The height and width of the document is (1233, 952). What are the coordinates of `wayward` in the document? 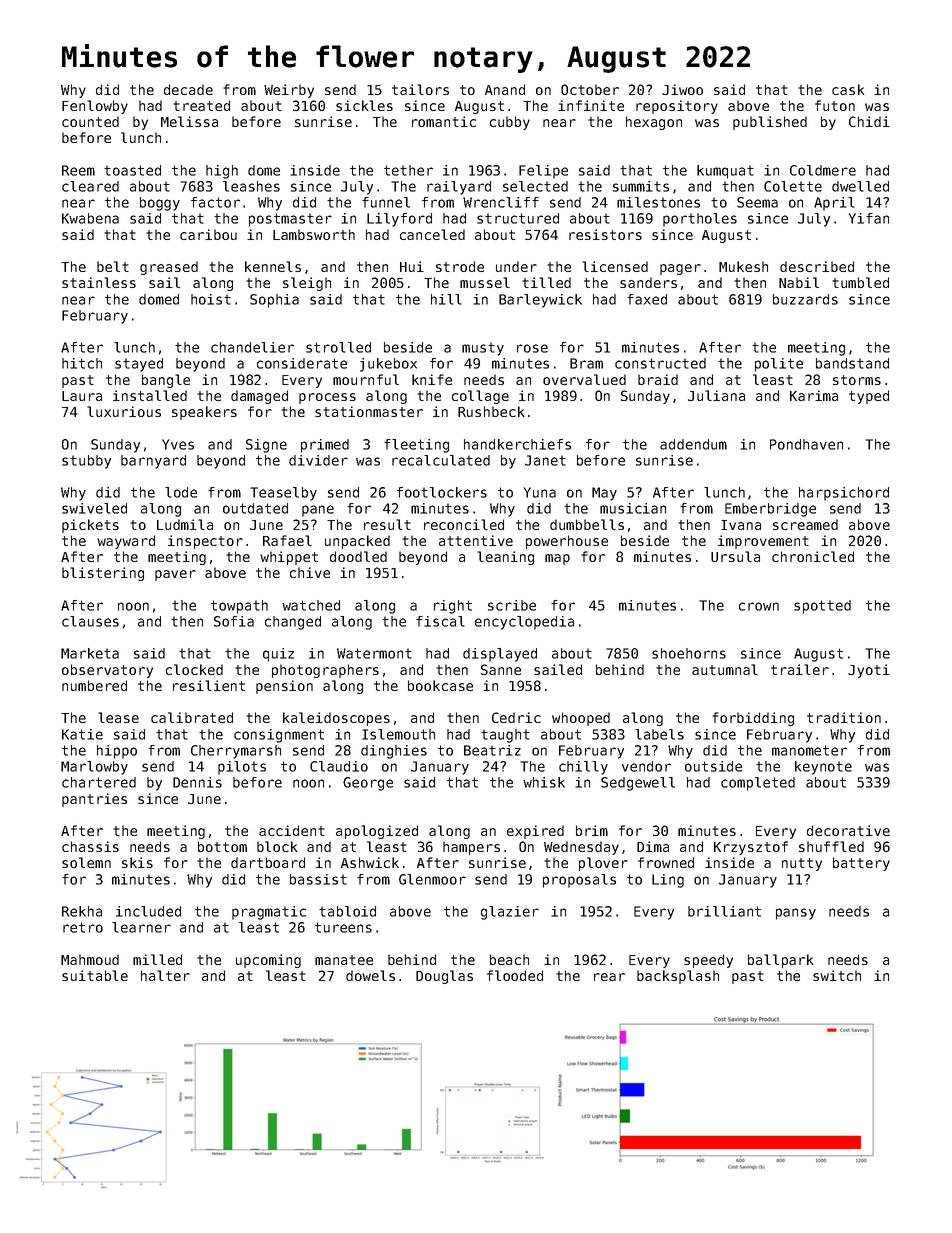 It's located at (126, 542).
